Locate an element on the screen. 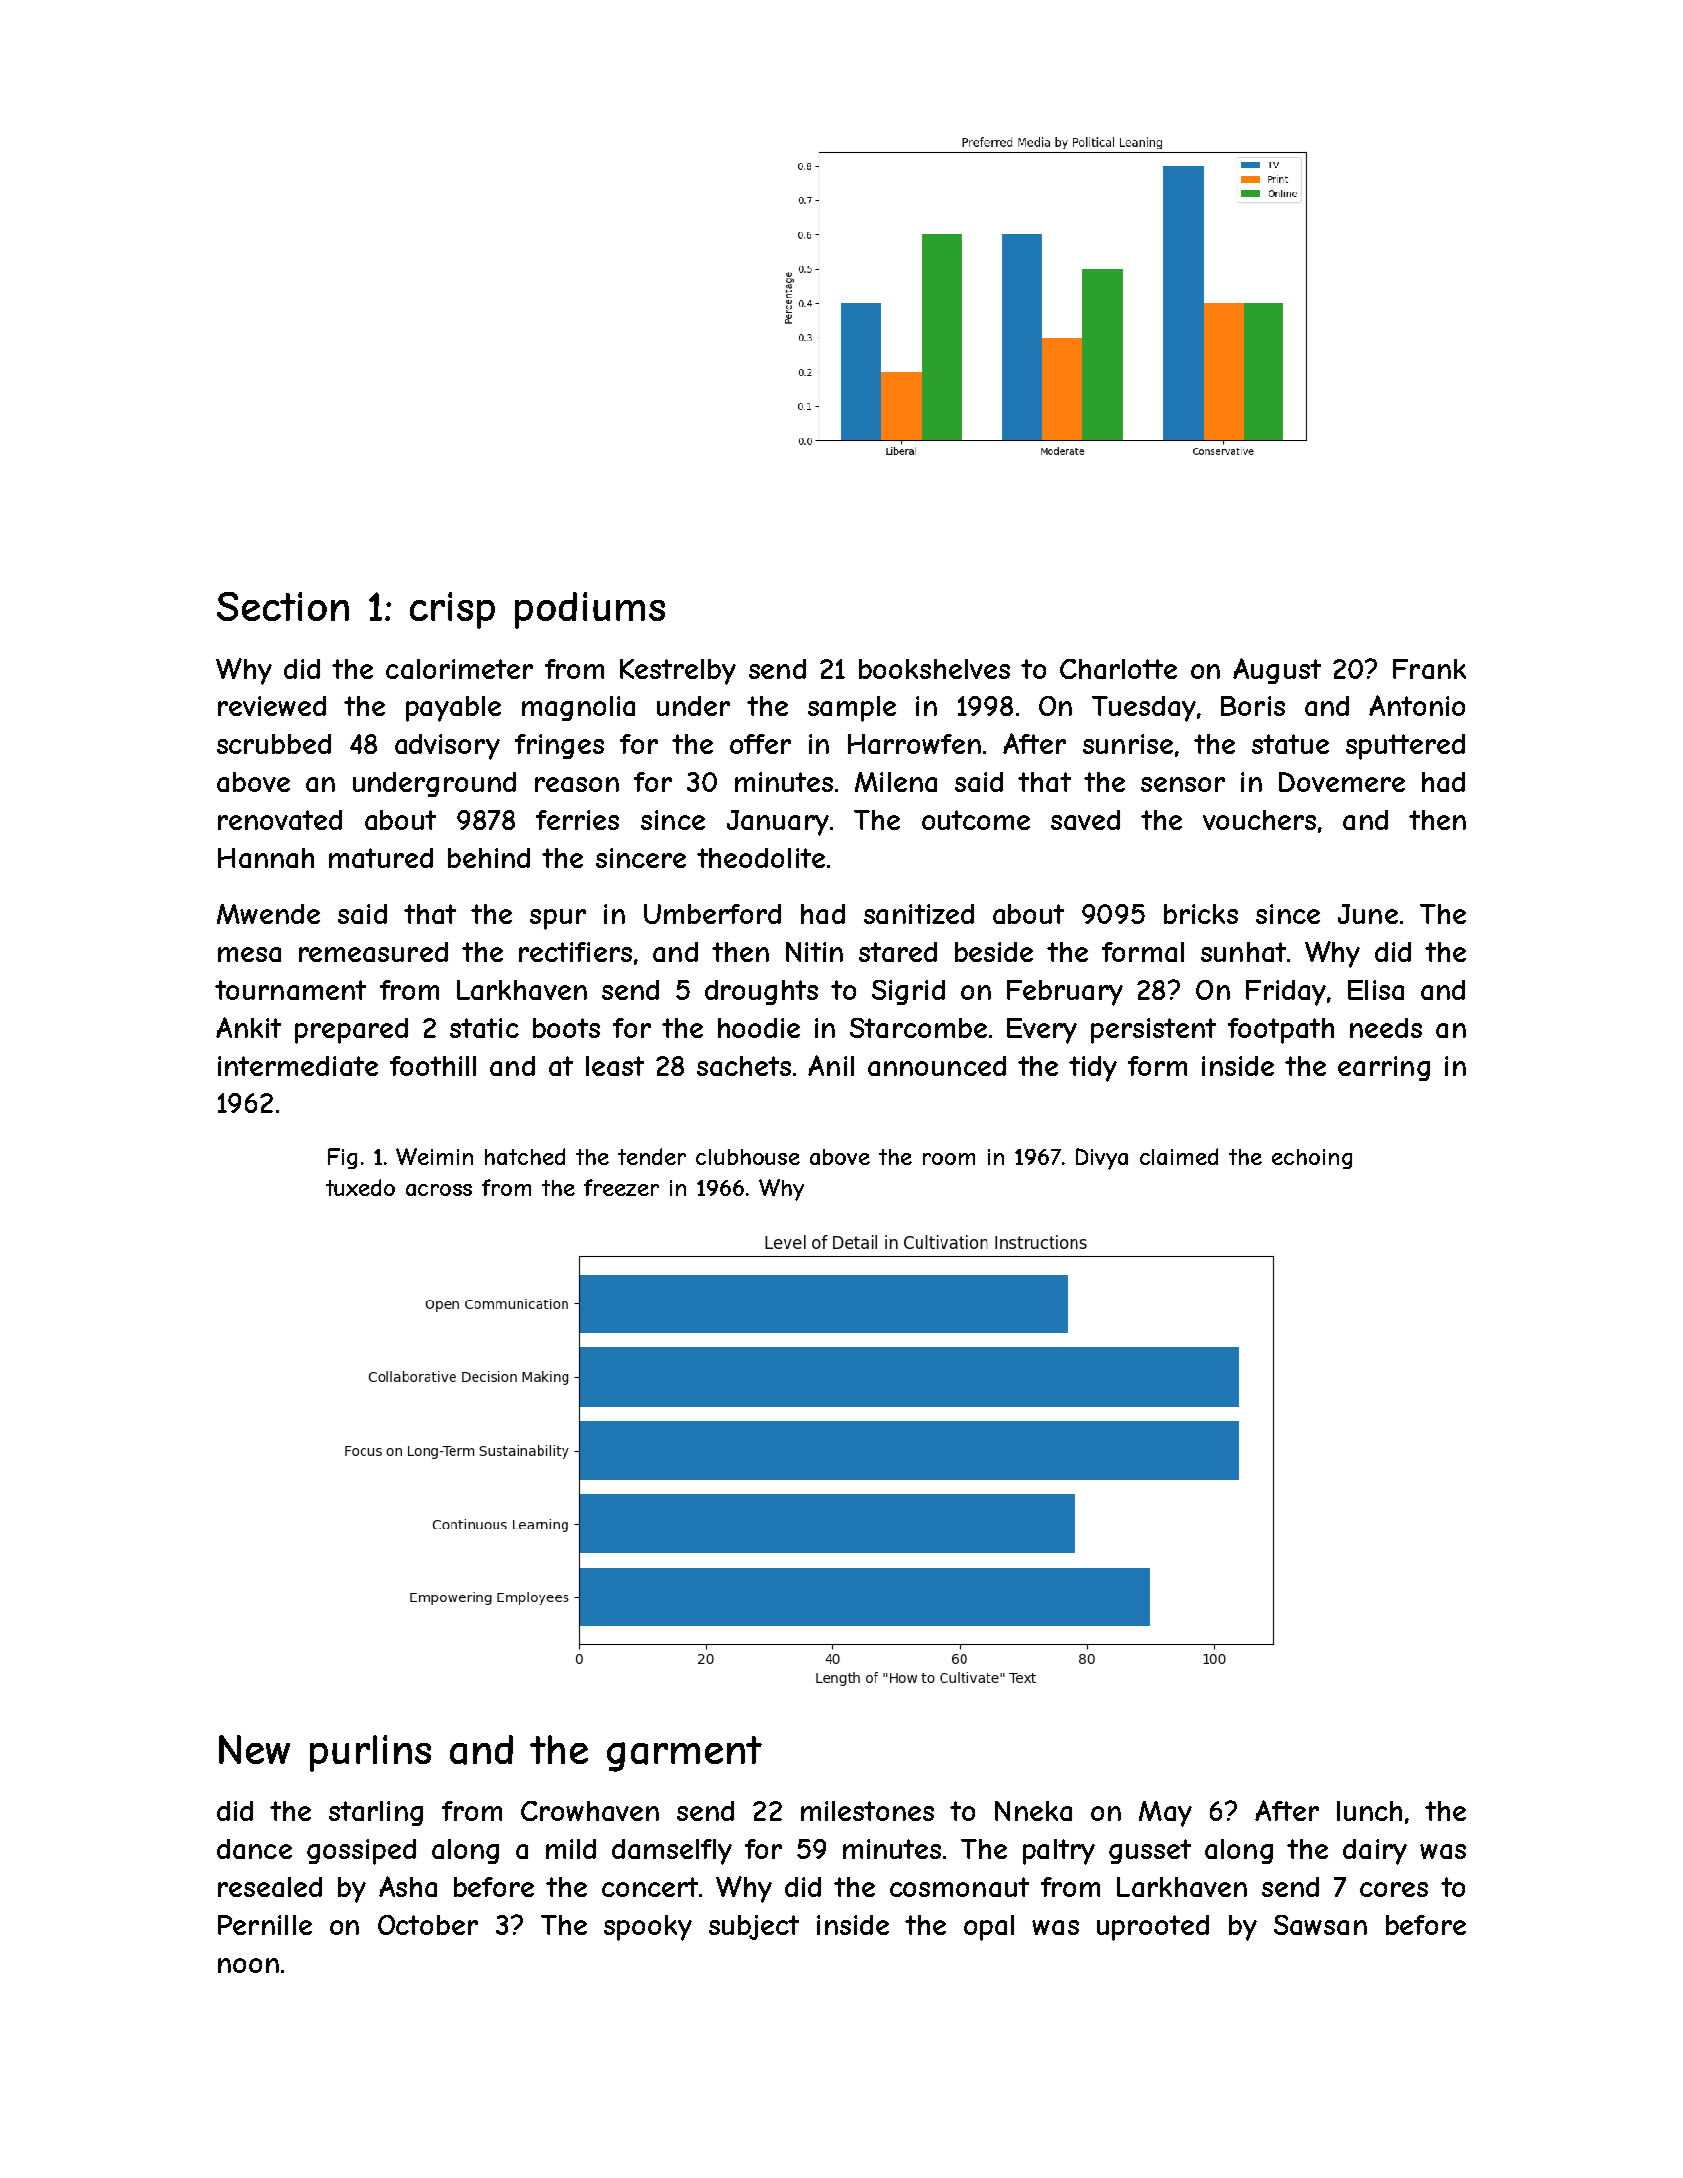  statue is located at coordinates (1290, 744).
